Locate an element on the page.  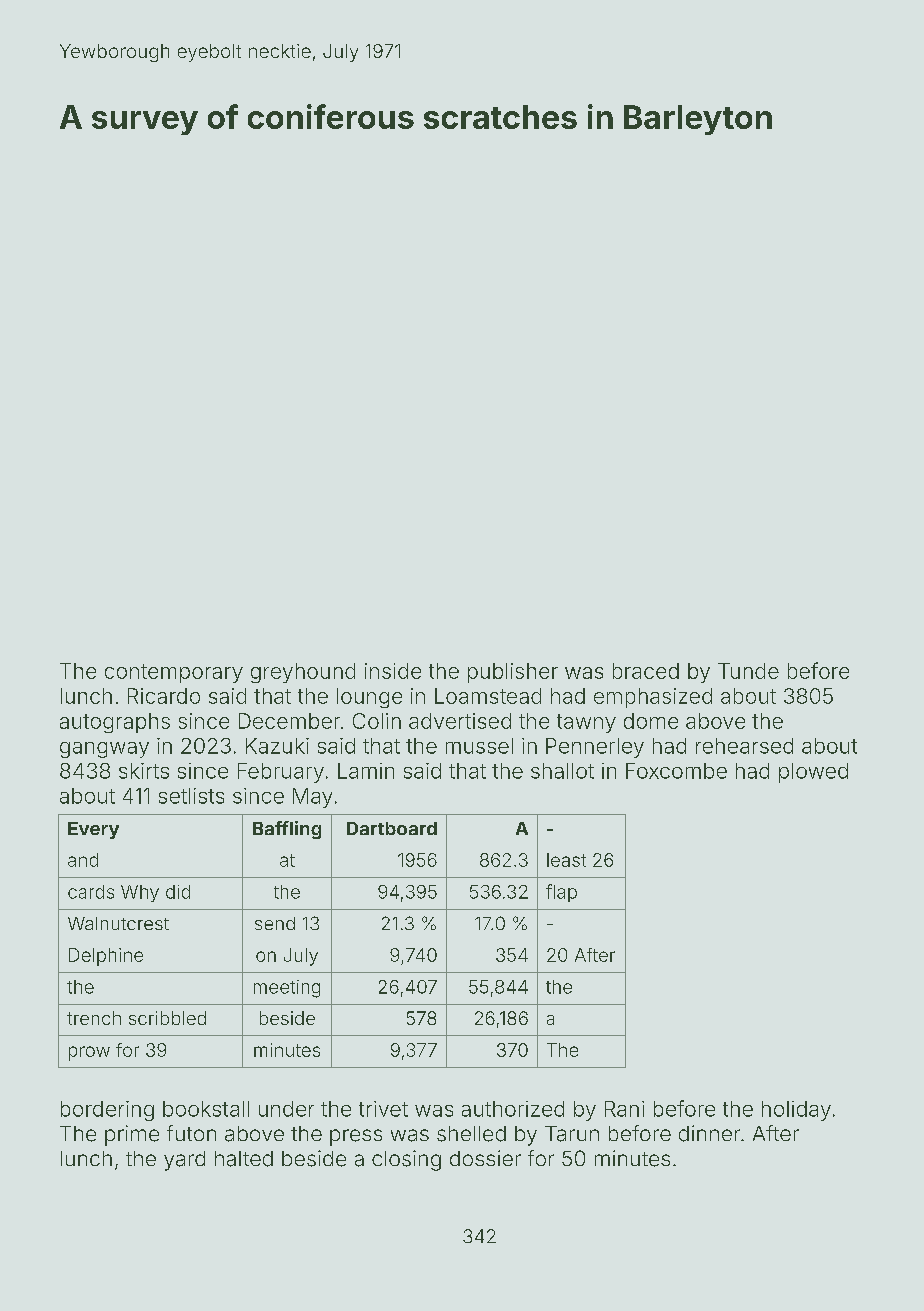
meeting is located at coordinates (287, 989).
